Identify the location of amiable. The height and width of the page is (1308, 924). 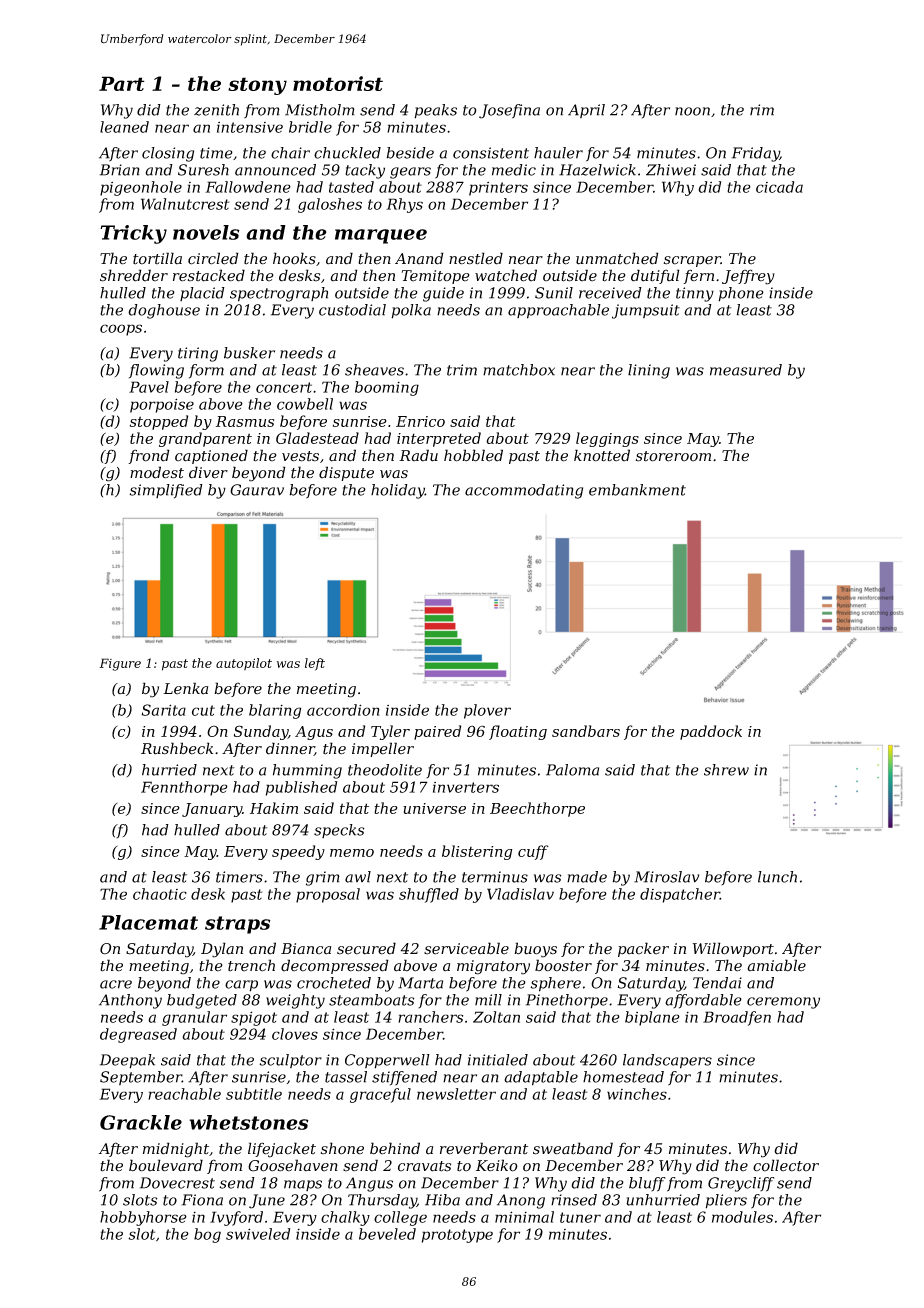
(776, 965).
